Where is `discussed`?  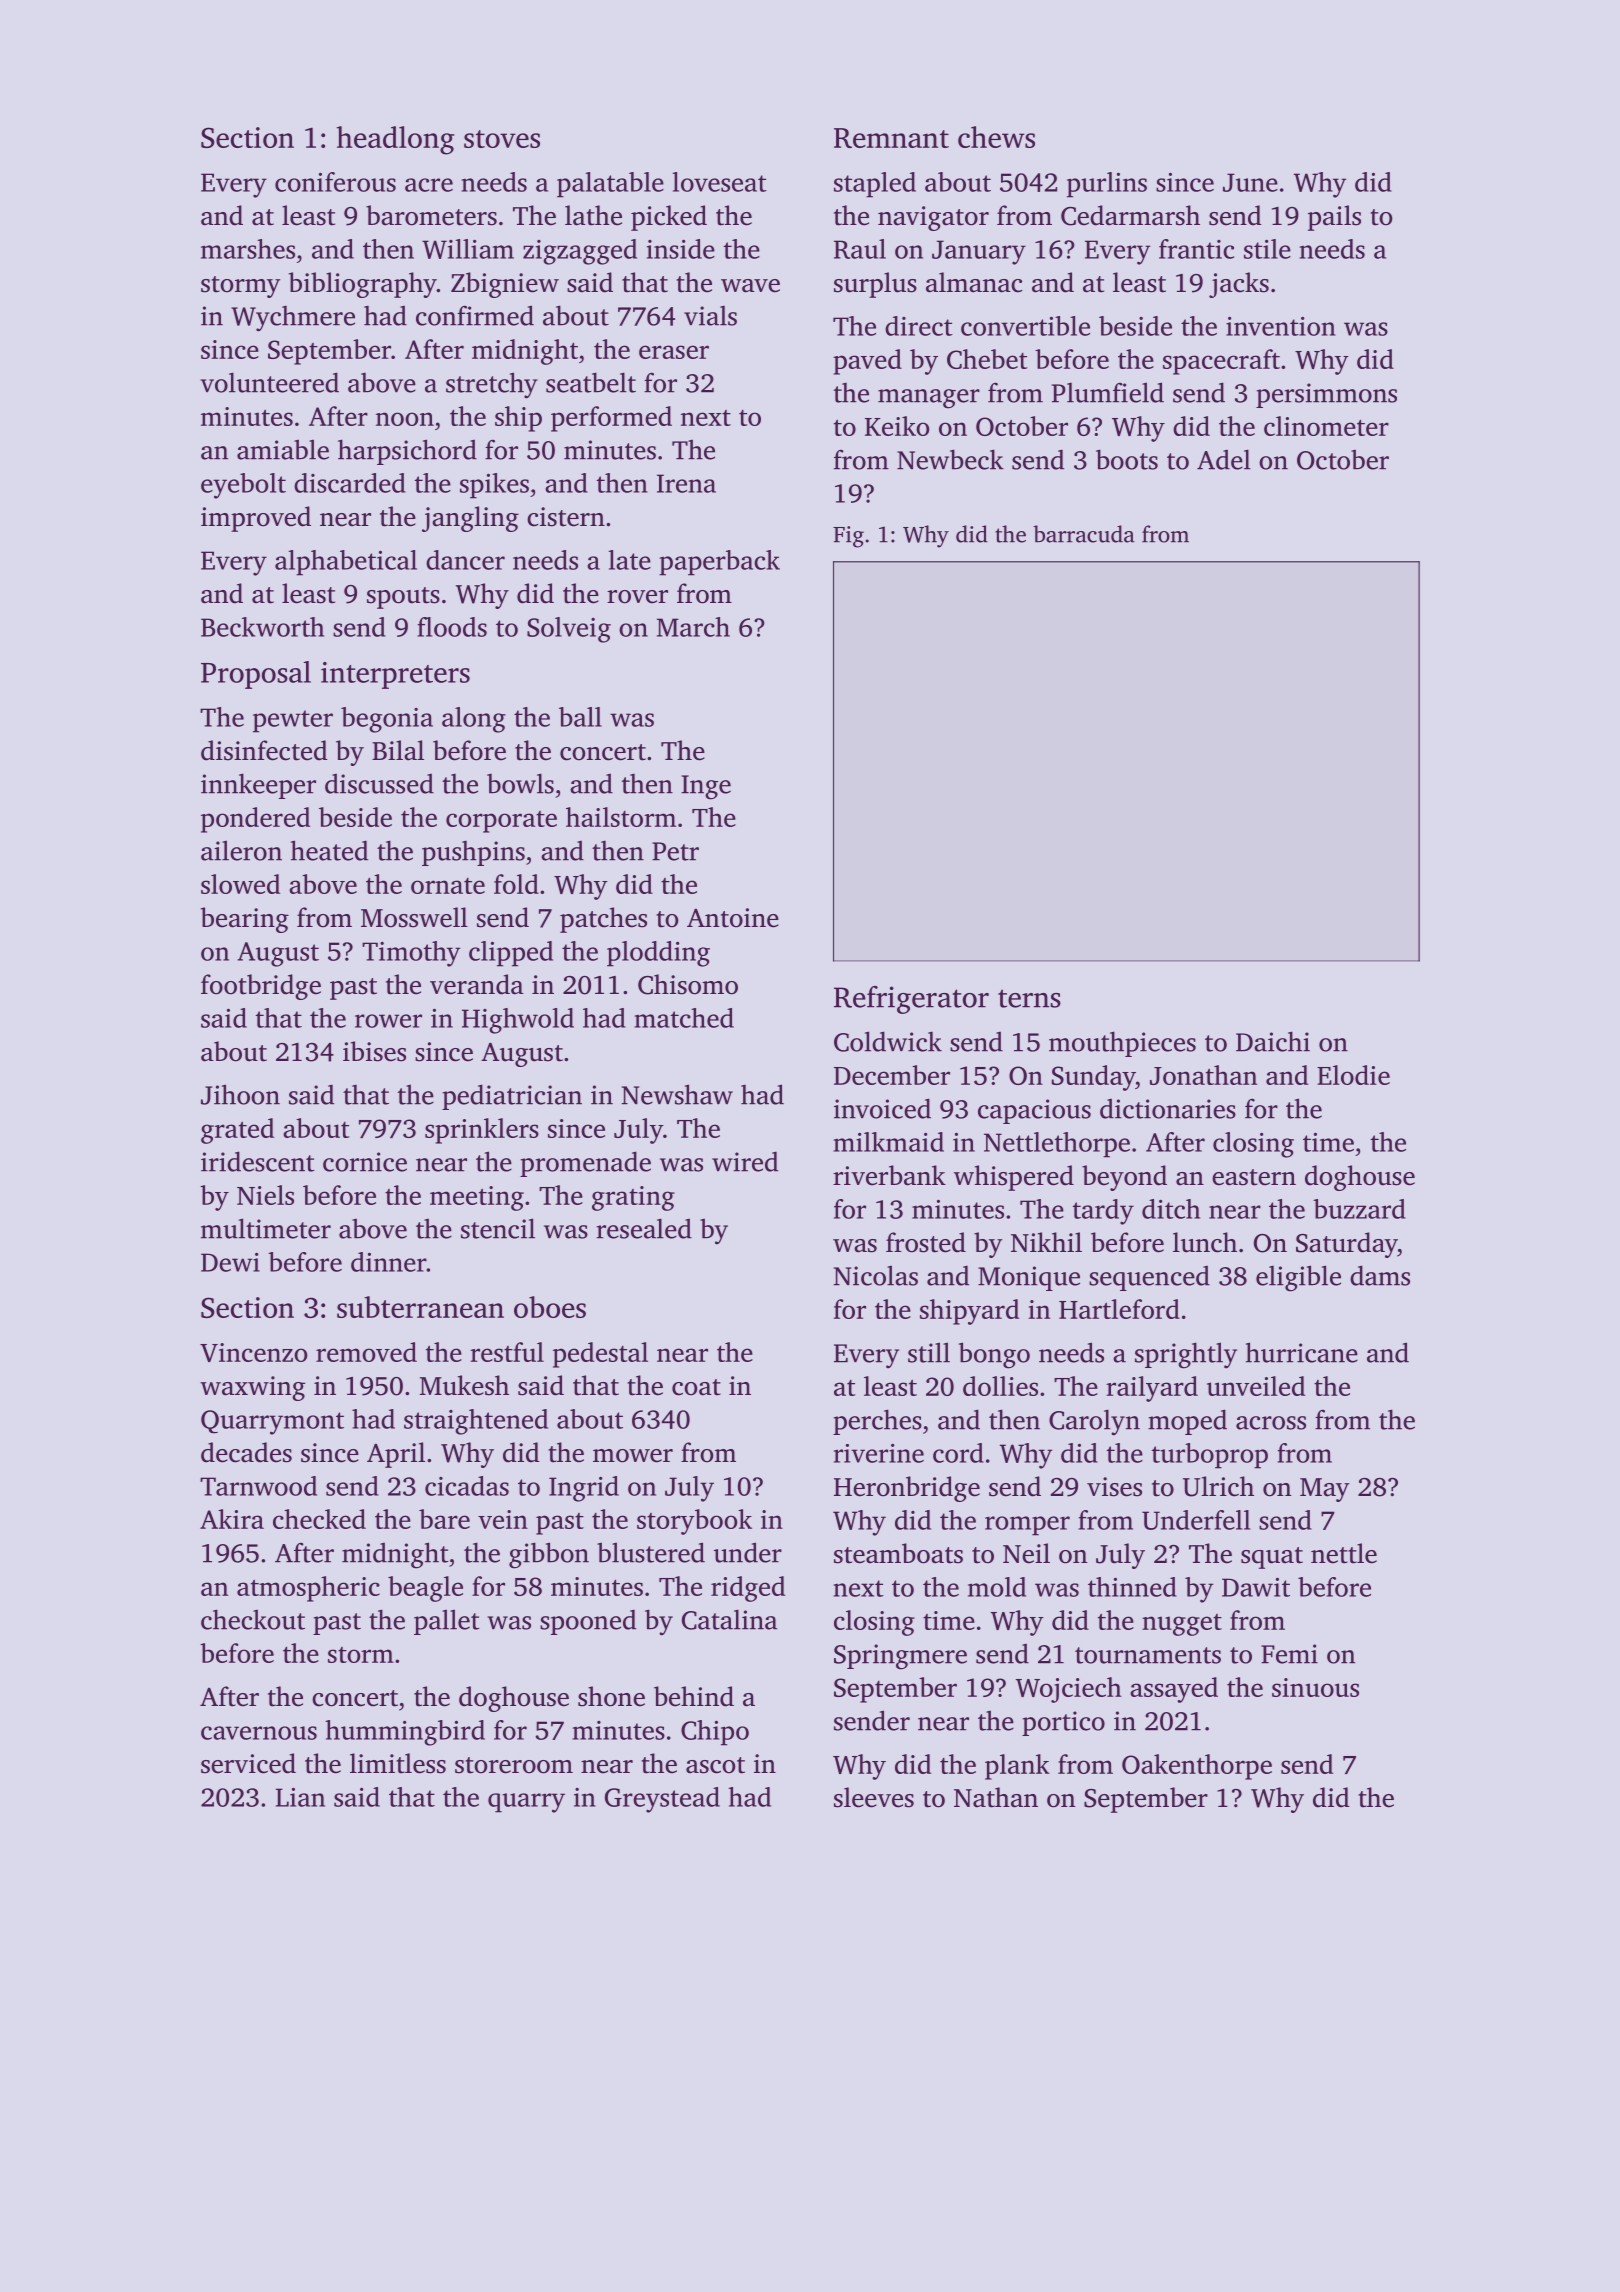
discussed is located at coordinates (379, 783).
